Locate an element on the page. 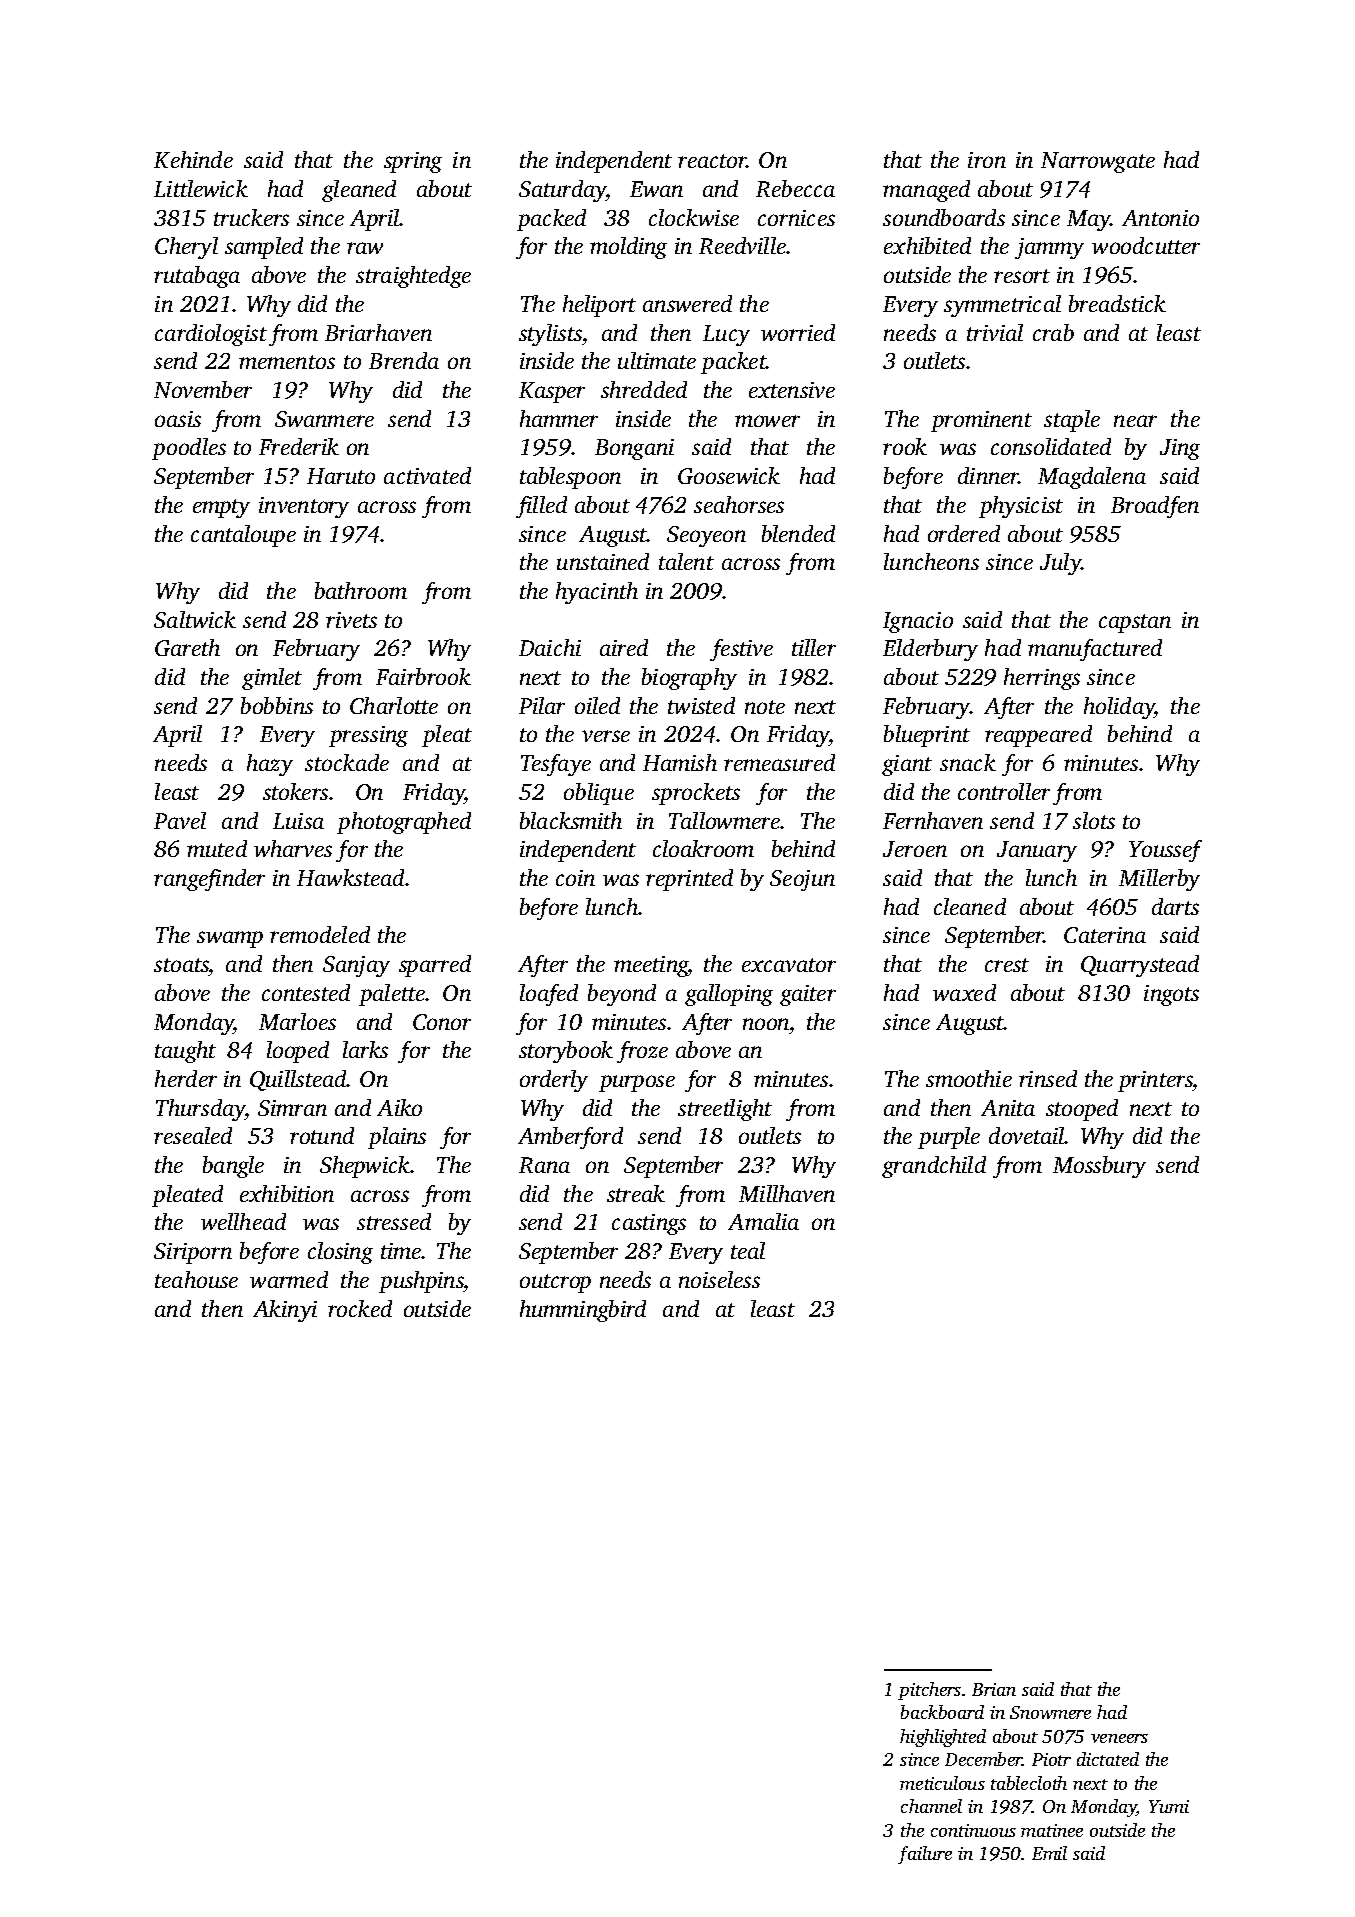 This page has width=1355, height=1917. channel is located at coordinates (931, 1806).
